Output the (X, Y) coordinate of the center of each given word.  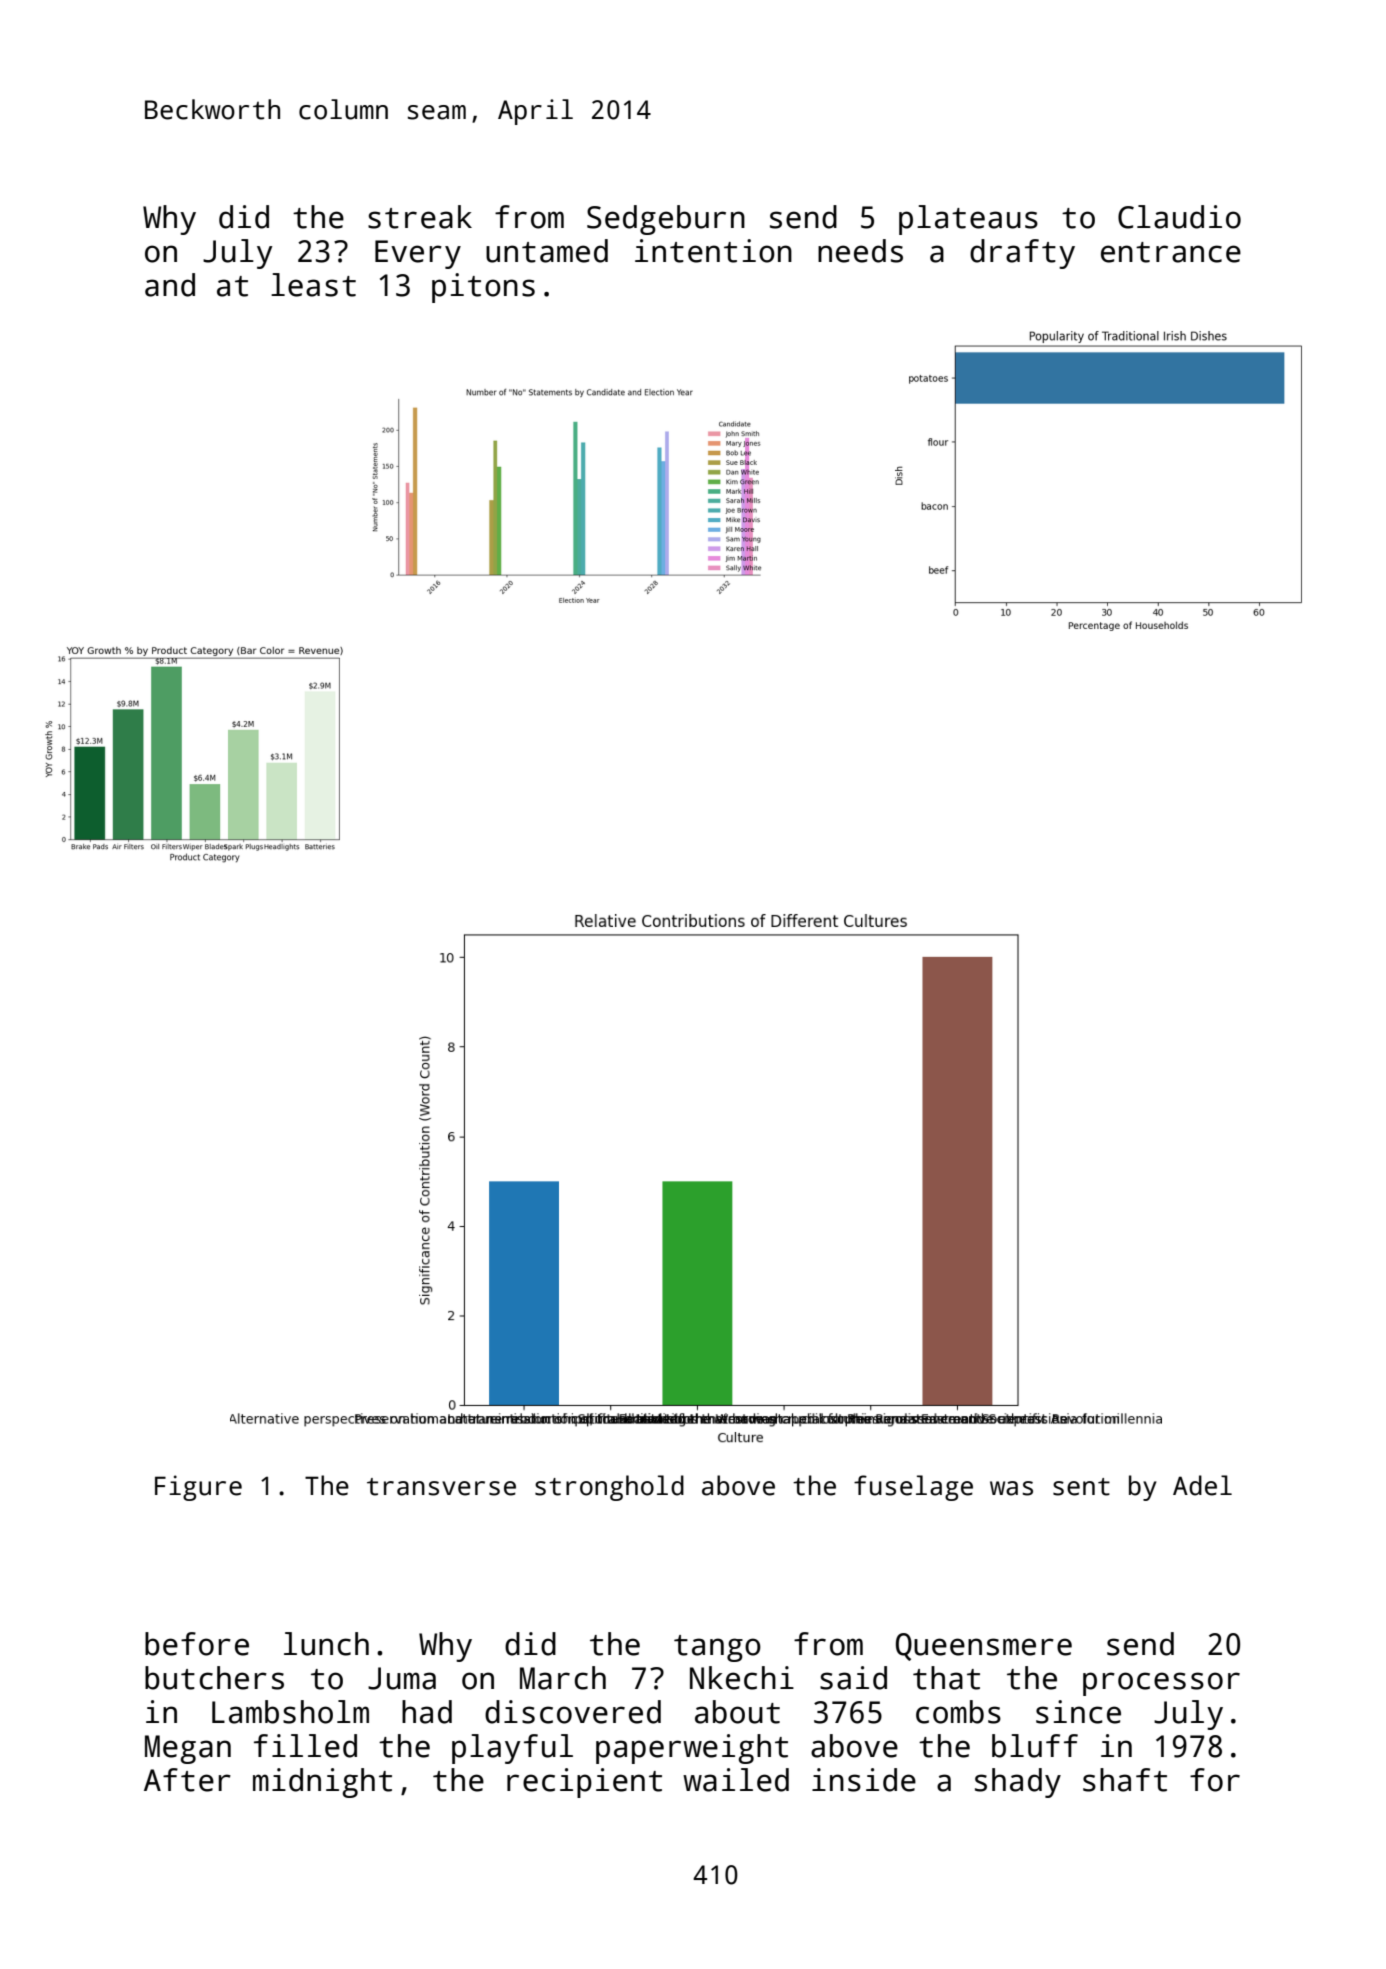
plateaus (968, 220)
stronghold (609, 1488)
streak (420, 217)
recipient (584, 1783)
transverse (441, 1487)
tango (717, 1648)
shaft (1125, 1780)
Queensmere (984, 1647)
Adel (1202, 1485)
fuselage (913, 1488)
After (187, 1780)
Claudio (1179, 217)
